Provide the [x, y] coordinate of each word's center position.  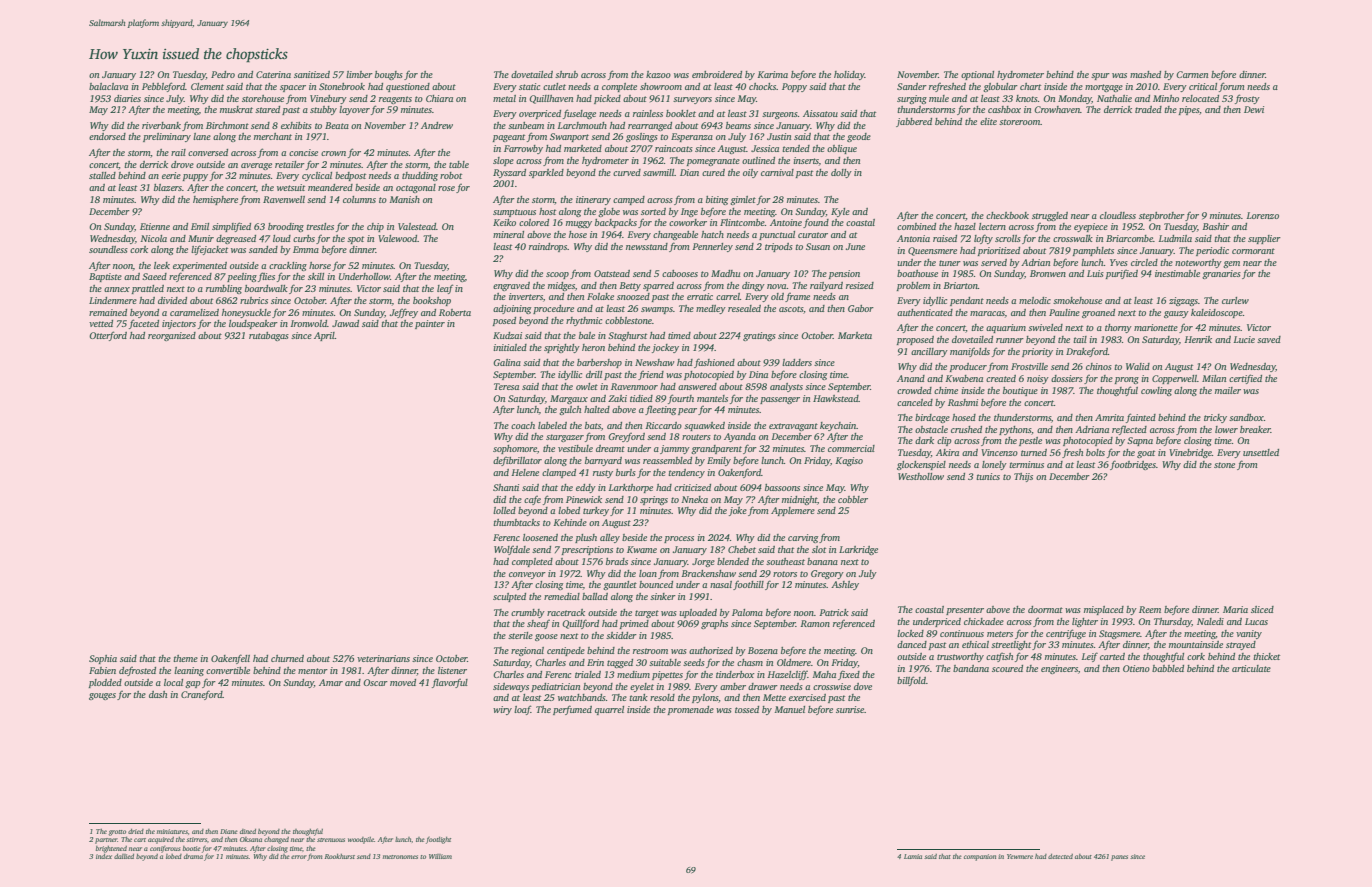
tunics [988, 476]
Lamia [913, 856]
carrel [728, 296]
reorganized [172, 336]
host [547, 211]
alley [610, 538]
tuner [950, 263]
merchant [273, 136]
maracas [987, 313]
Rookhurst [340, 856]
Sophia [103, 659]
